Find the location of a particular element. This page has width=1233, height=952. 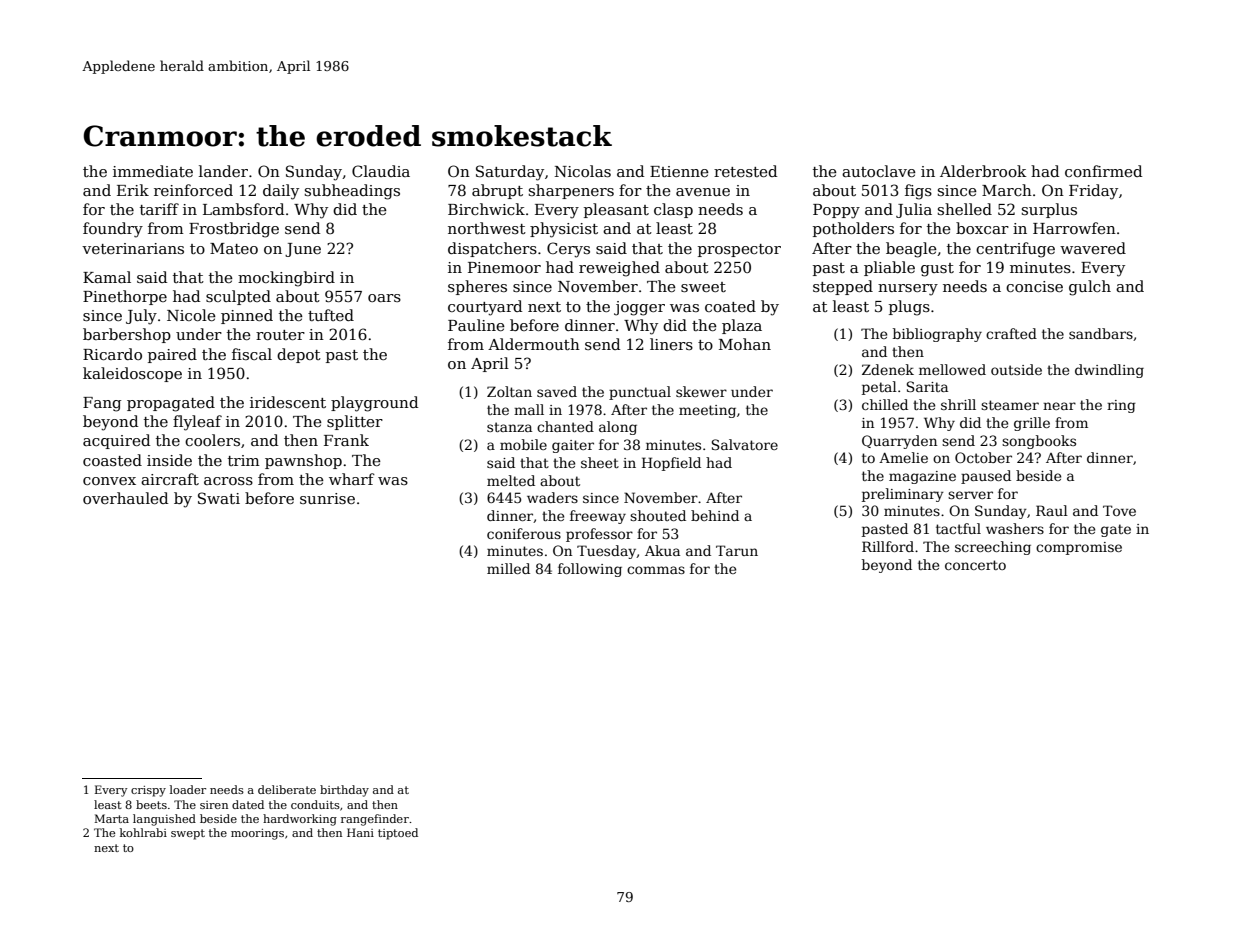

compromise is located at coordinates (1079, 548).
